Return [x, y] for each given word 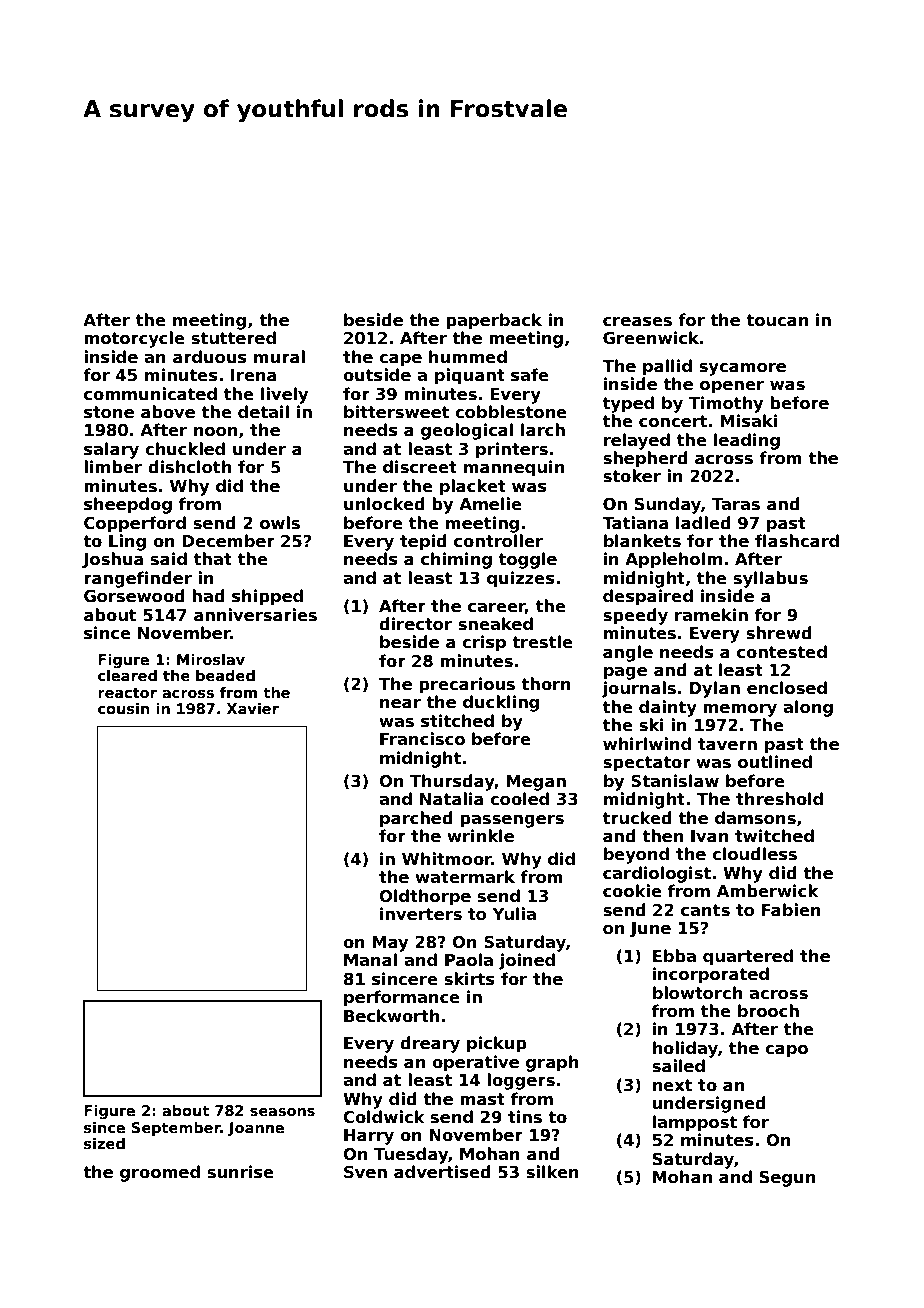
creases [637, 322]
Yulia [514, 913]
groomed [160, 1173]
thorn [546, 684]
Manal [370, 960]
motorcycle [134, 339]
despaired [648, 597]
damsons [755, 818]
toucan [777, 320]
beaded [225, 675]
